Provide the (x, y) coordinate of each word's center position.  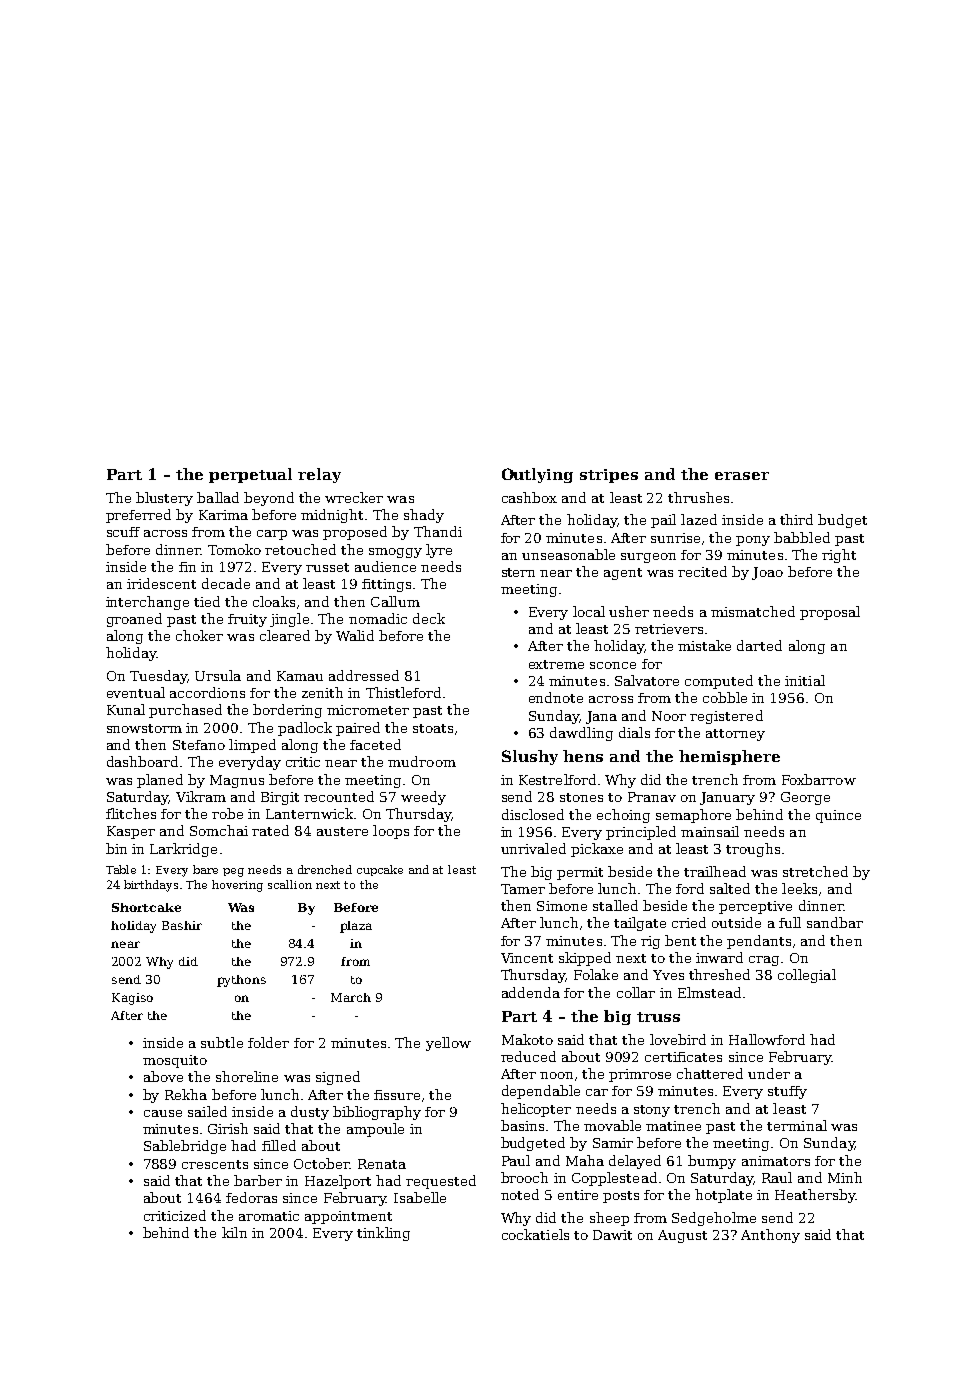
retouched (300, 549)
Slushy (530, 757)
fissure (397, 1095)
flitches (131, 813)
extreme (556, 664)
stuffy (787, 1092)
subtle (222, 1042)
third (796, 519)
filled (279, 1145)
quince (838, 816)
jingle (289, 620)
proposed (355, 533)
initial (805, 680)
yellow (448, 1044)
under (769, 1073)
